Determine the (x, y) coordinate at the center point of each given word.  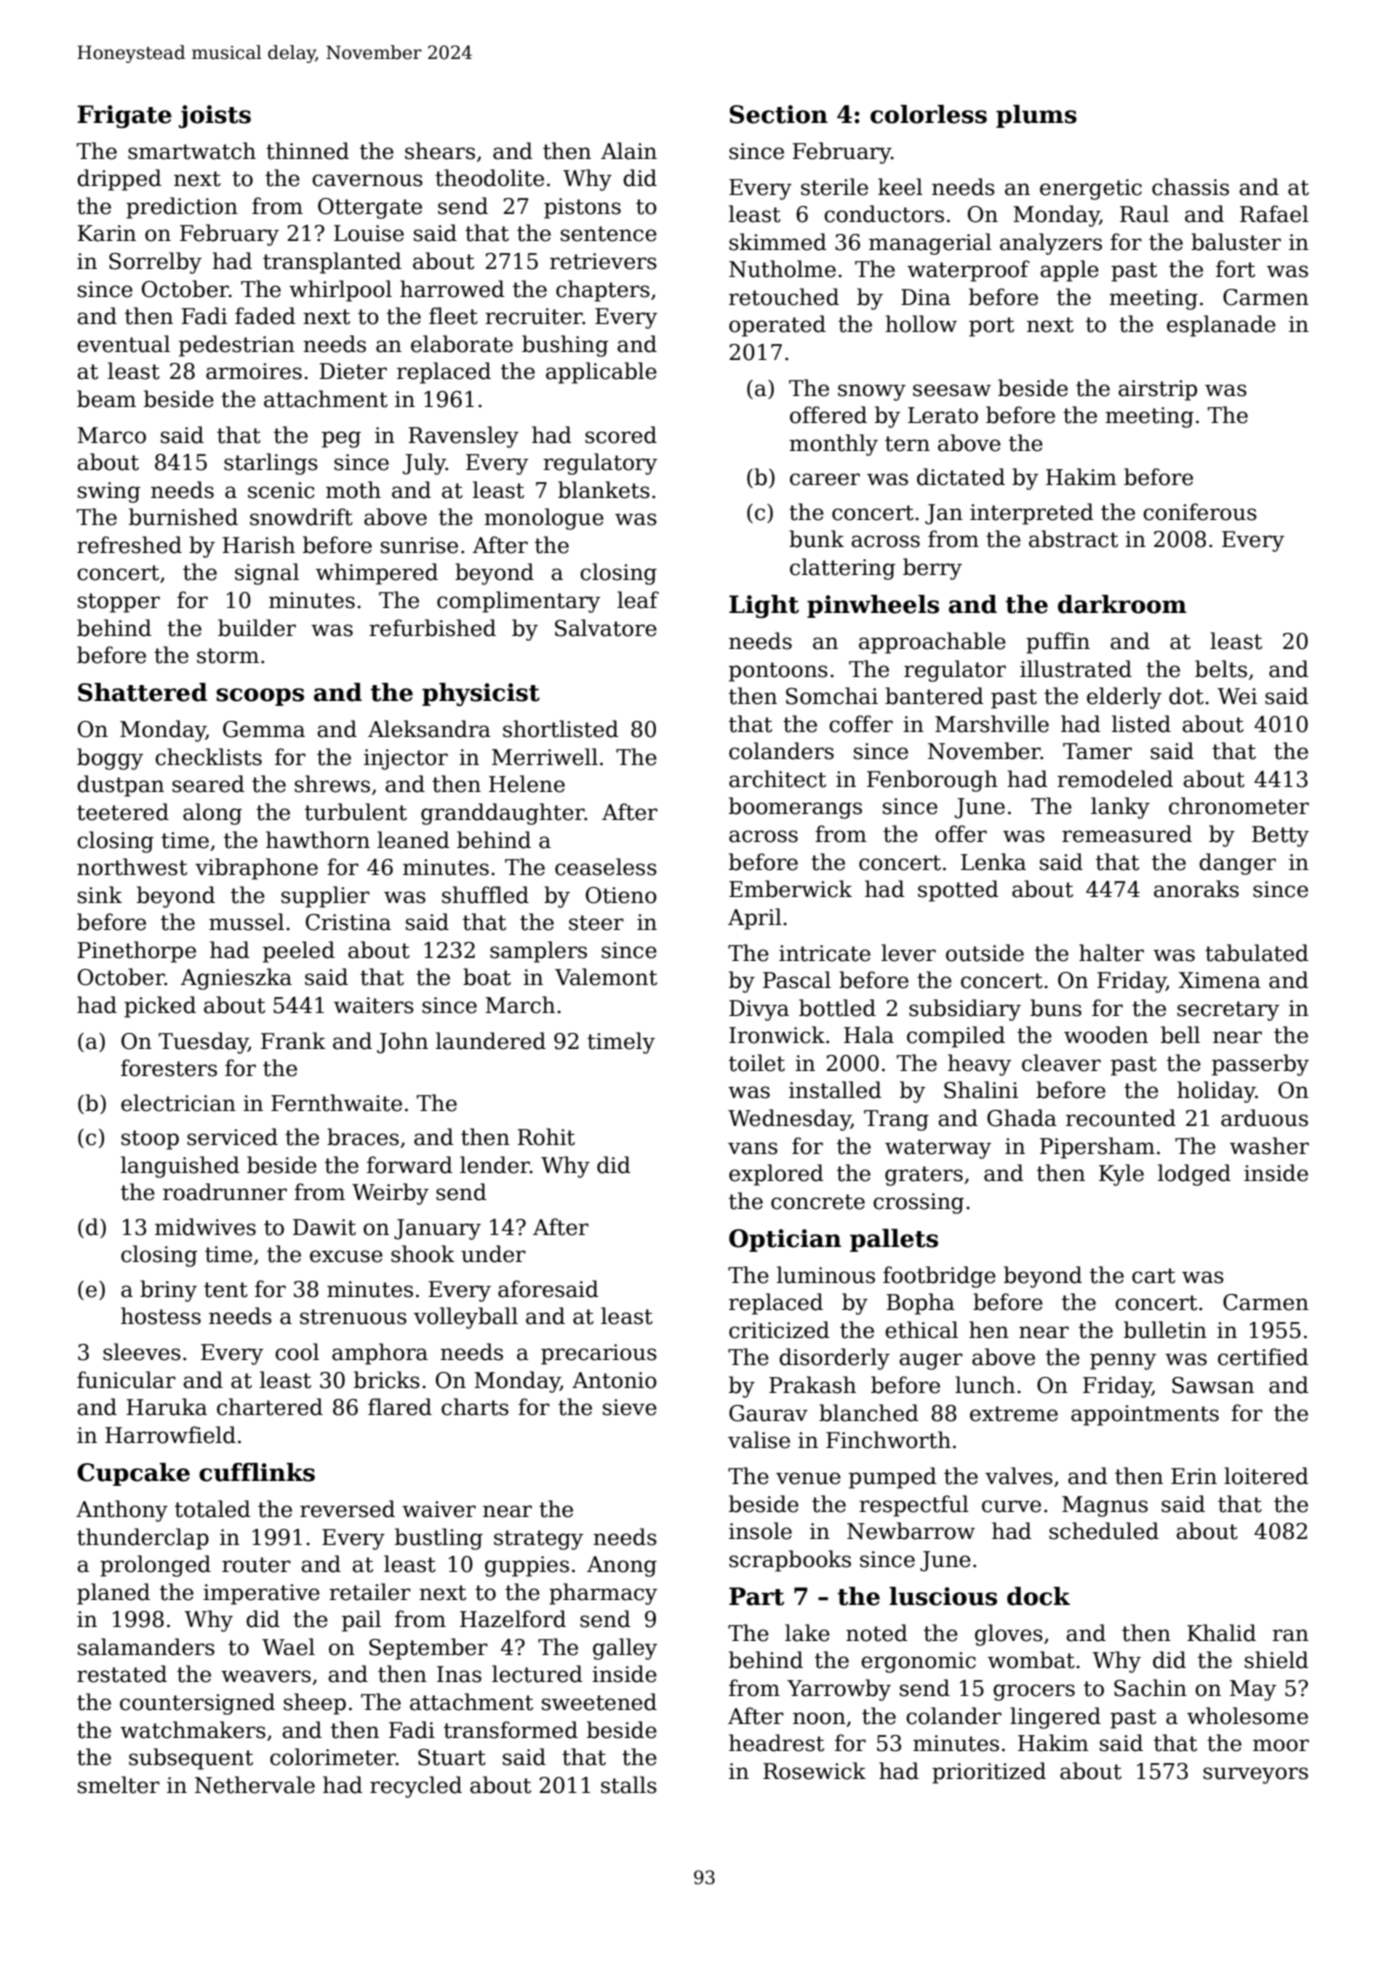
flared (400, 1407)
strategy (538, 1540)
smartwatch (192, 151)
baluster (1236, 242)
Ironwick (777, 1035)
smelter (119, 1785)
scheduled (1104, 1531)
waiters (374, 1005)
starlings (271, 464)
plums (1036, 116)
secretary (1228, 1011)
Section (779, 114)
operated (777, 326)
